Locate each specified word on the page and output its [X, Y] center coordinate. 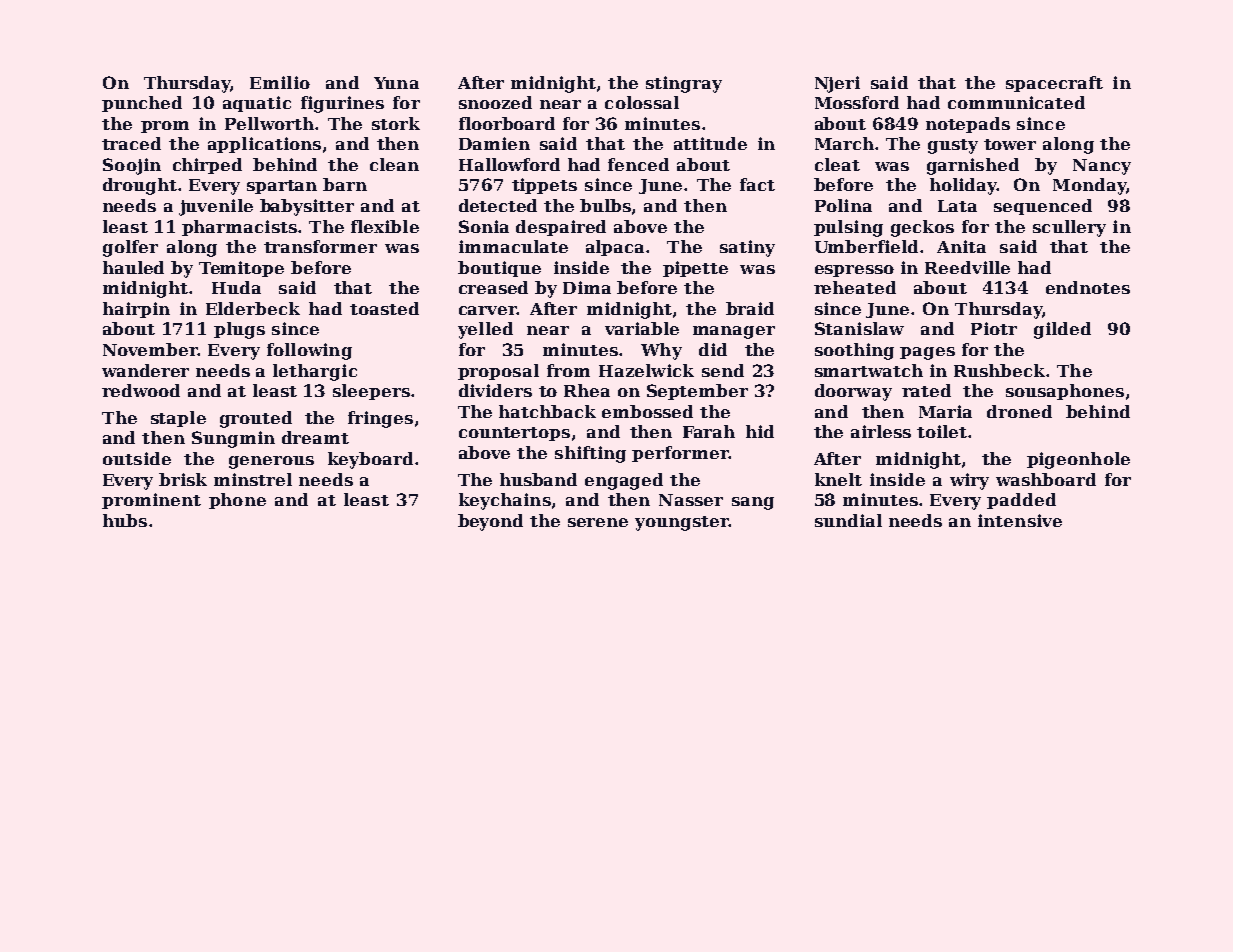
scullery [1069, 228]
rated [926, 390]
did [713, 349]
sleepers [371, 392]
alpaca [615, 248]
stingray [684, 84]
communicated [1016, 102]
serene [598, 522]
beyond [490, 522]
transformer [320, 246]
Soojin [132, 166]
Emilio [280, 82]
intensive [1020, 520]
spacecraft [1054, 84]
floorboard [507, 123]
